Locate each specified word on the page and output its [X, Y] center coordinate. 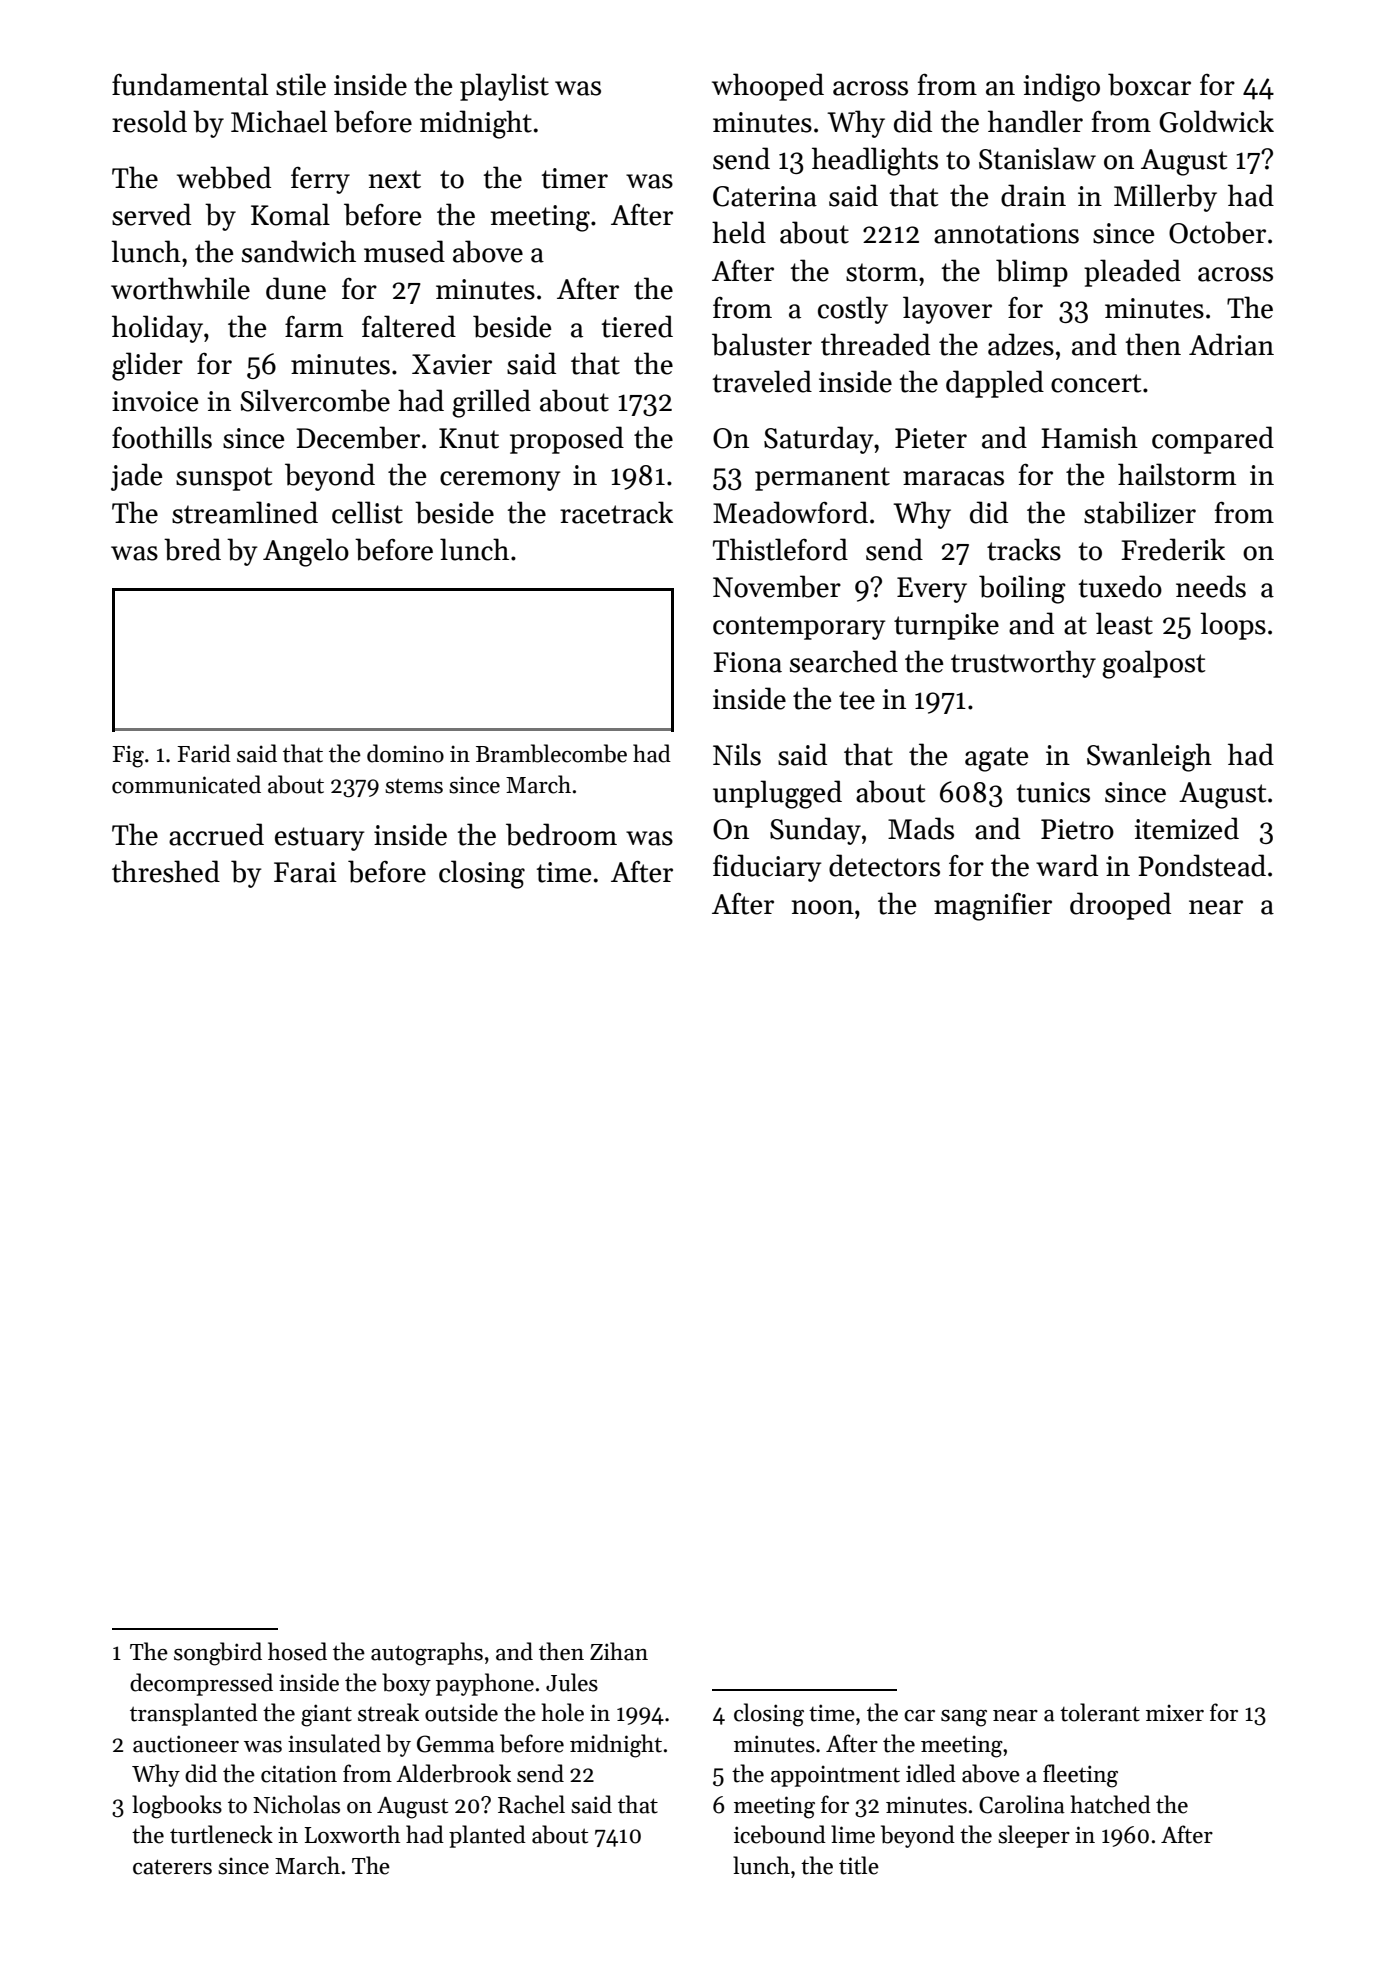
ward [1067, 865]
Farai [305, 872]
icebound [780, 1834]
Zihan [619, 1651]
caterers [172, 1867]
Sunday [815, 831]
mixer [1175, 1713]
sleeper [1034, 1836]
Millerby [1165, 198]
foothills [162, 437]
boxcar [1149, 84]
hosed [297, 1651]
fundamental [190, 84]
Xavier [452, 364]
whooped [768, 87]
